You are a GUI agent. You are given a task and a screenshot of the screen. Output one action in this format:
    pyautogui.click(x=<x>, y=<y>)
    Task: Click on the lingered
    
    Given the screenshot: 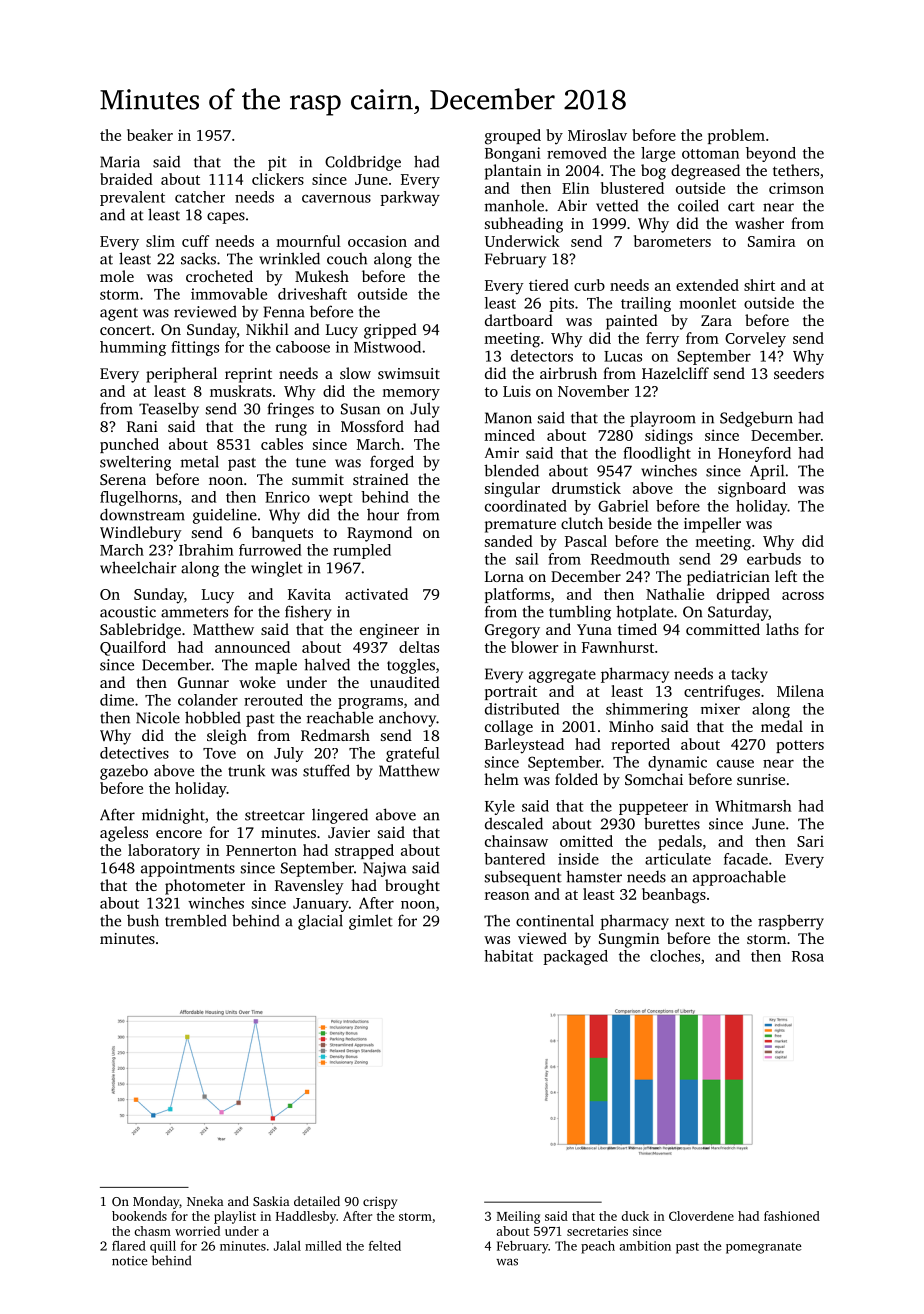 What is the action you would take?
    pyautogui.click(x=340, y=816)
